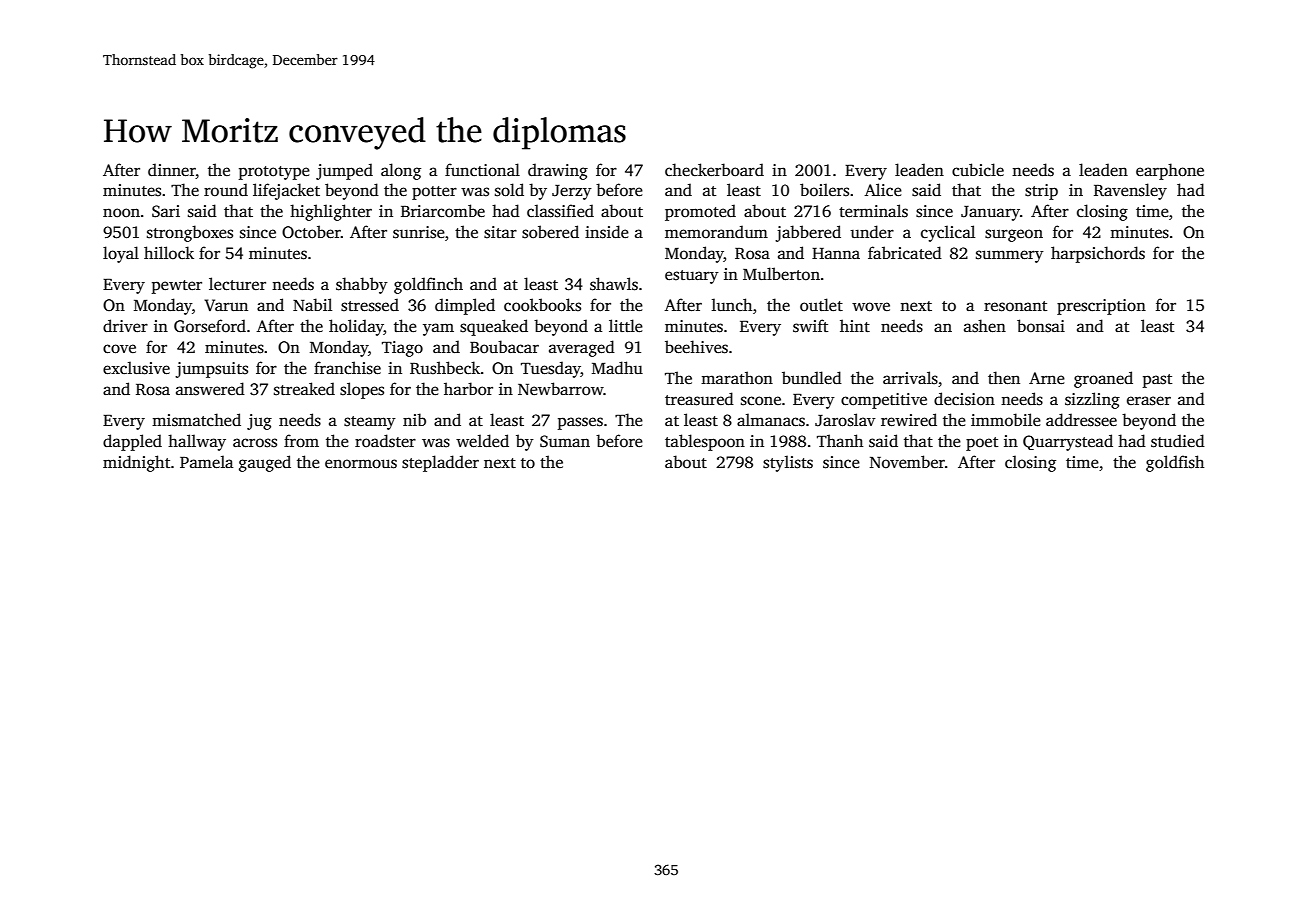 Image resolution: width=1308 pixels, height=924 pixels. Describe the element at coordinates (286, 191) in the screenshot. I see `lifejacket` at that location.
